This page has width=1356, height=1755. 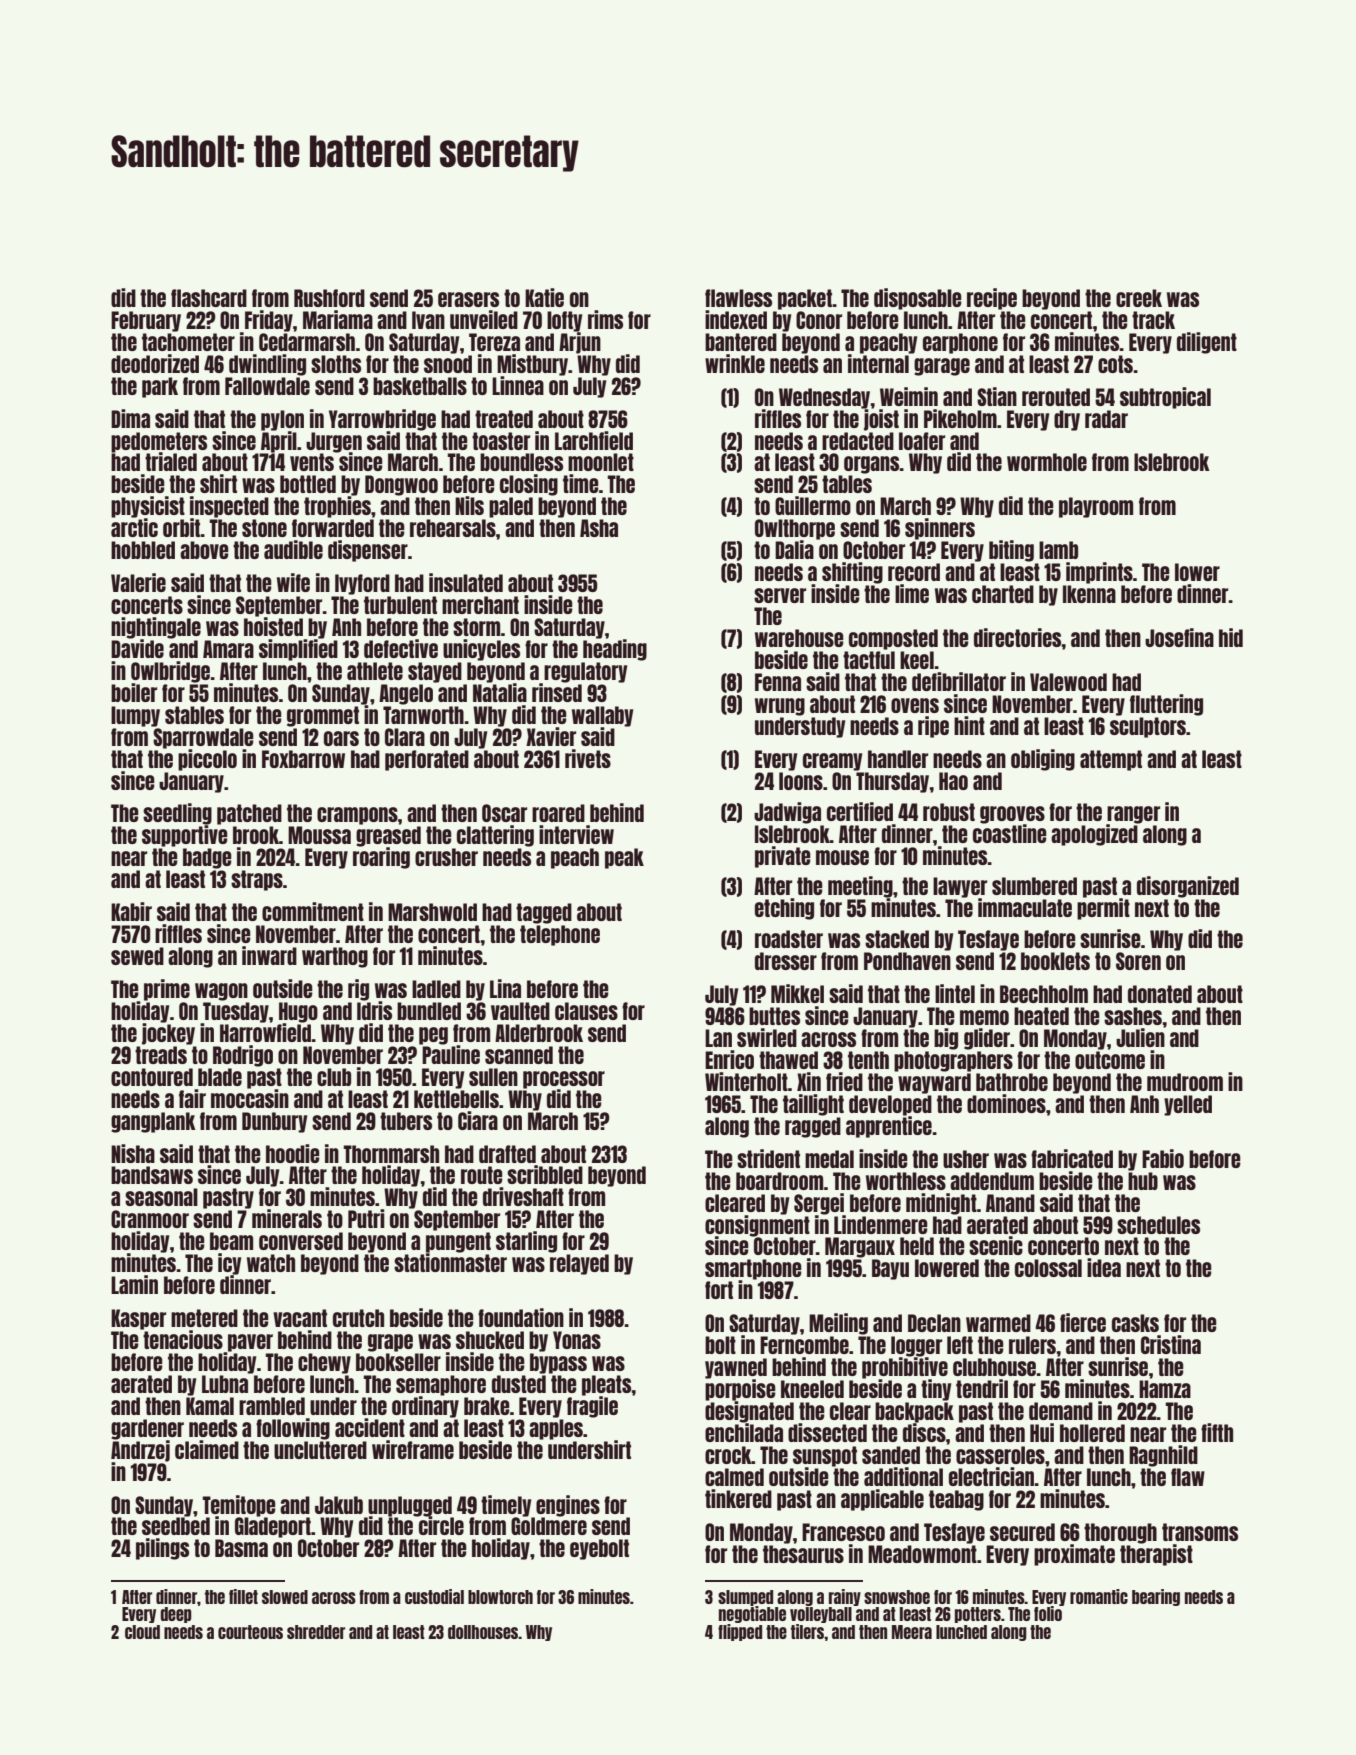 What do you see at coordinates (1083, 1322) in the page?
I see `fierce` at bounding box center [1083, 1322].
